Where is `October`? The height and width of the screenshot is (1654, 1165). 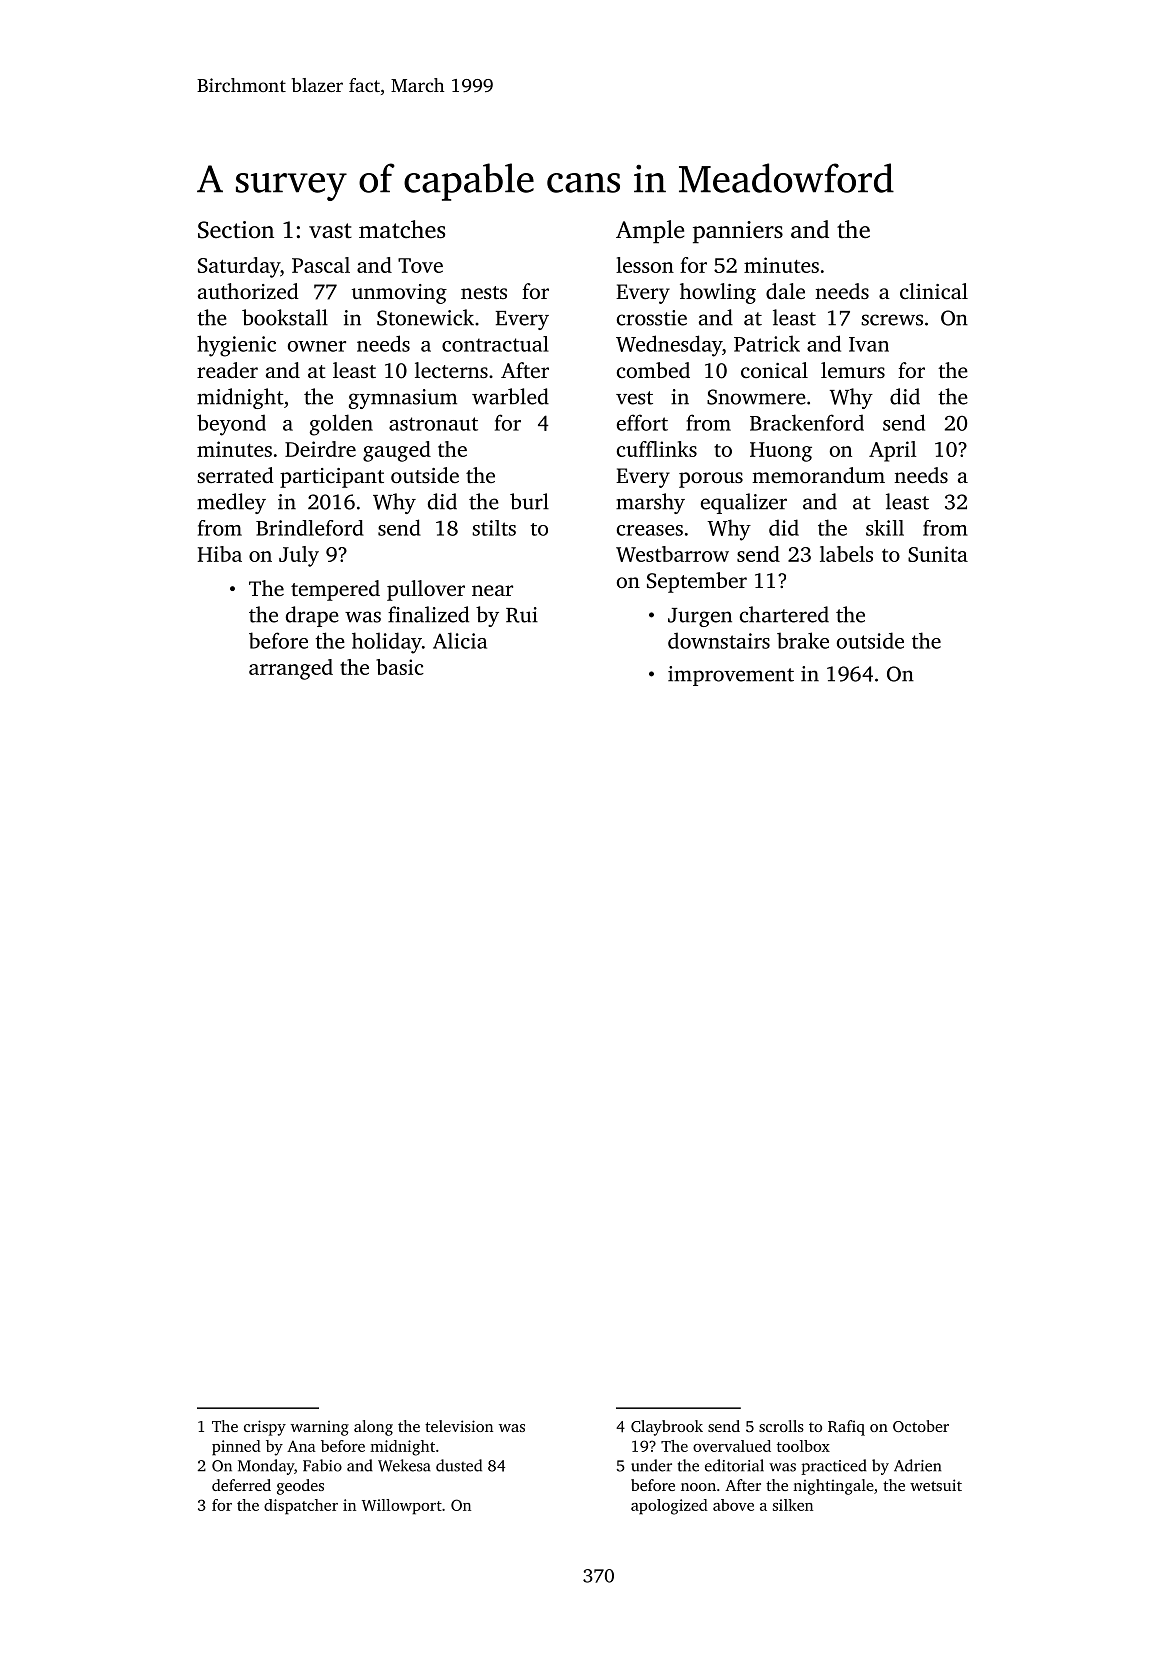
October is located at coordinates (921, 1426).
